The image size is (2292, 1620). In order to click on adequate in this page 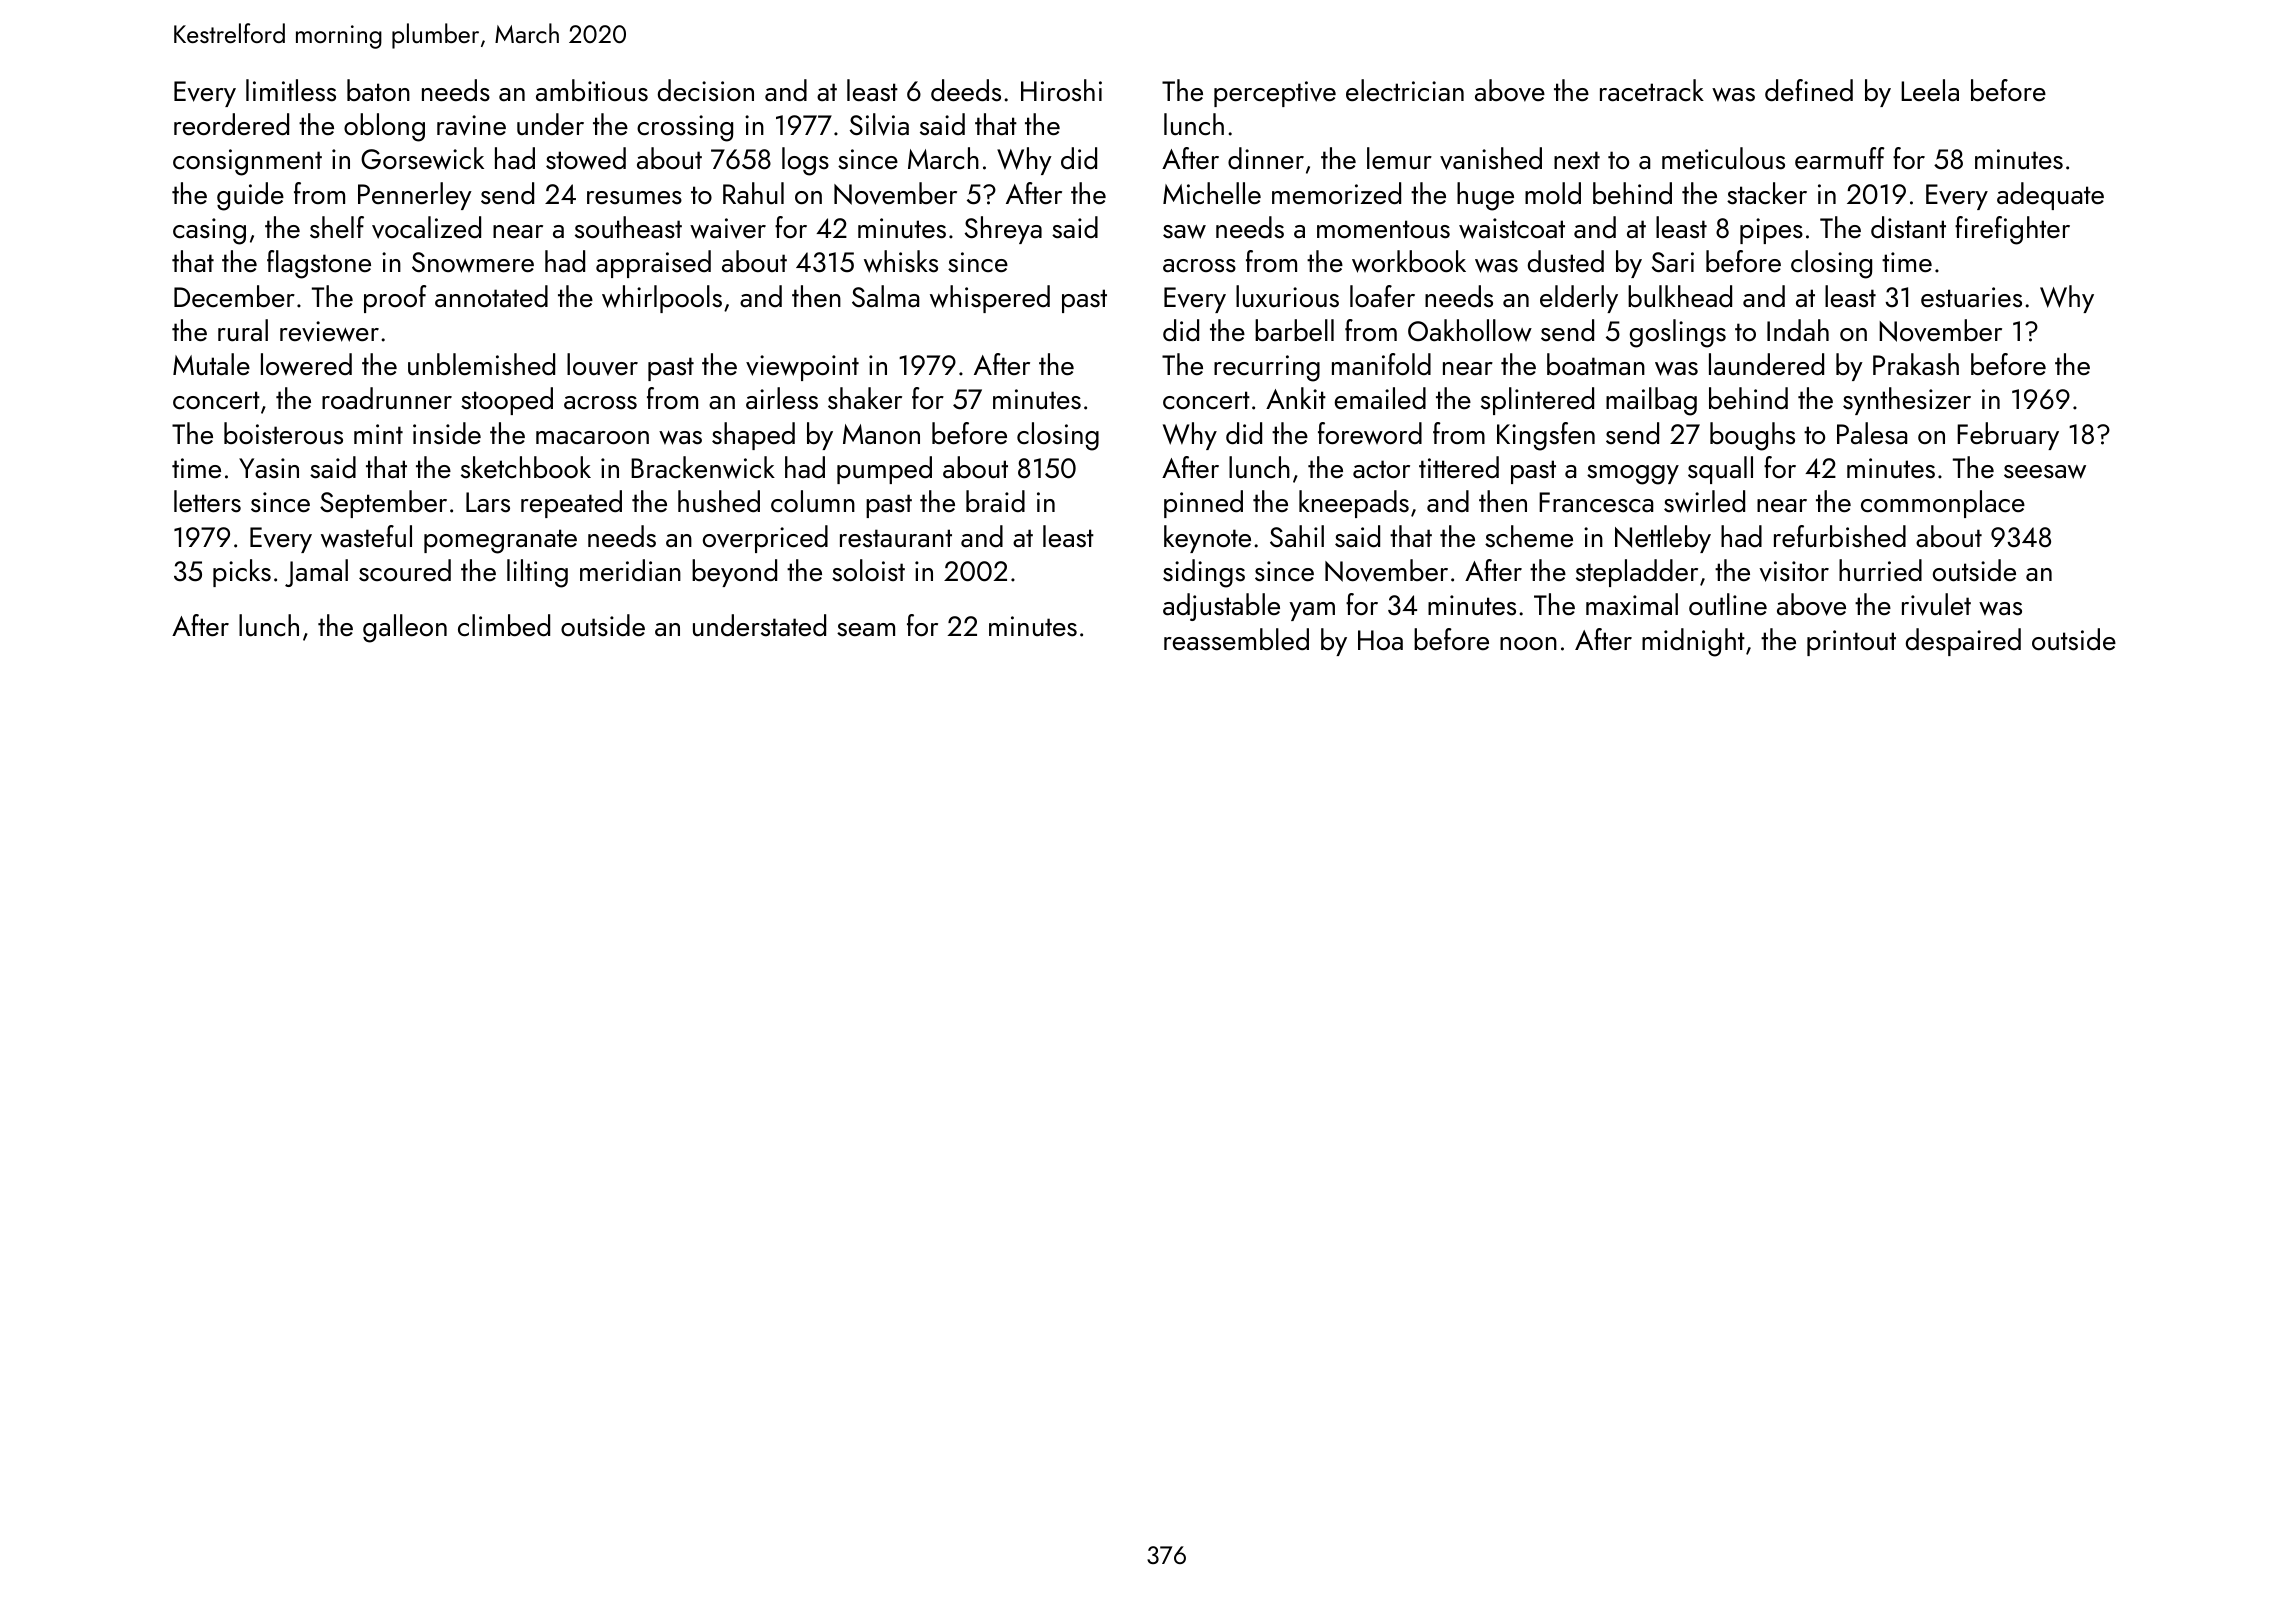, I will do `click(2050, 196)`.
